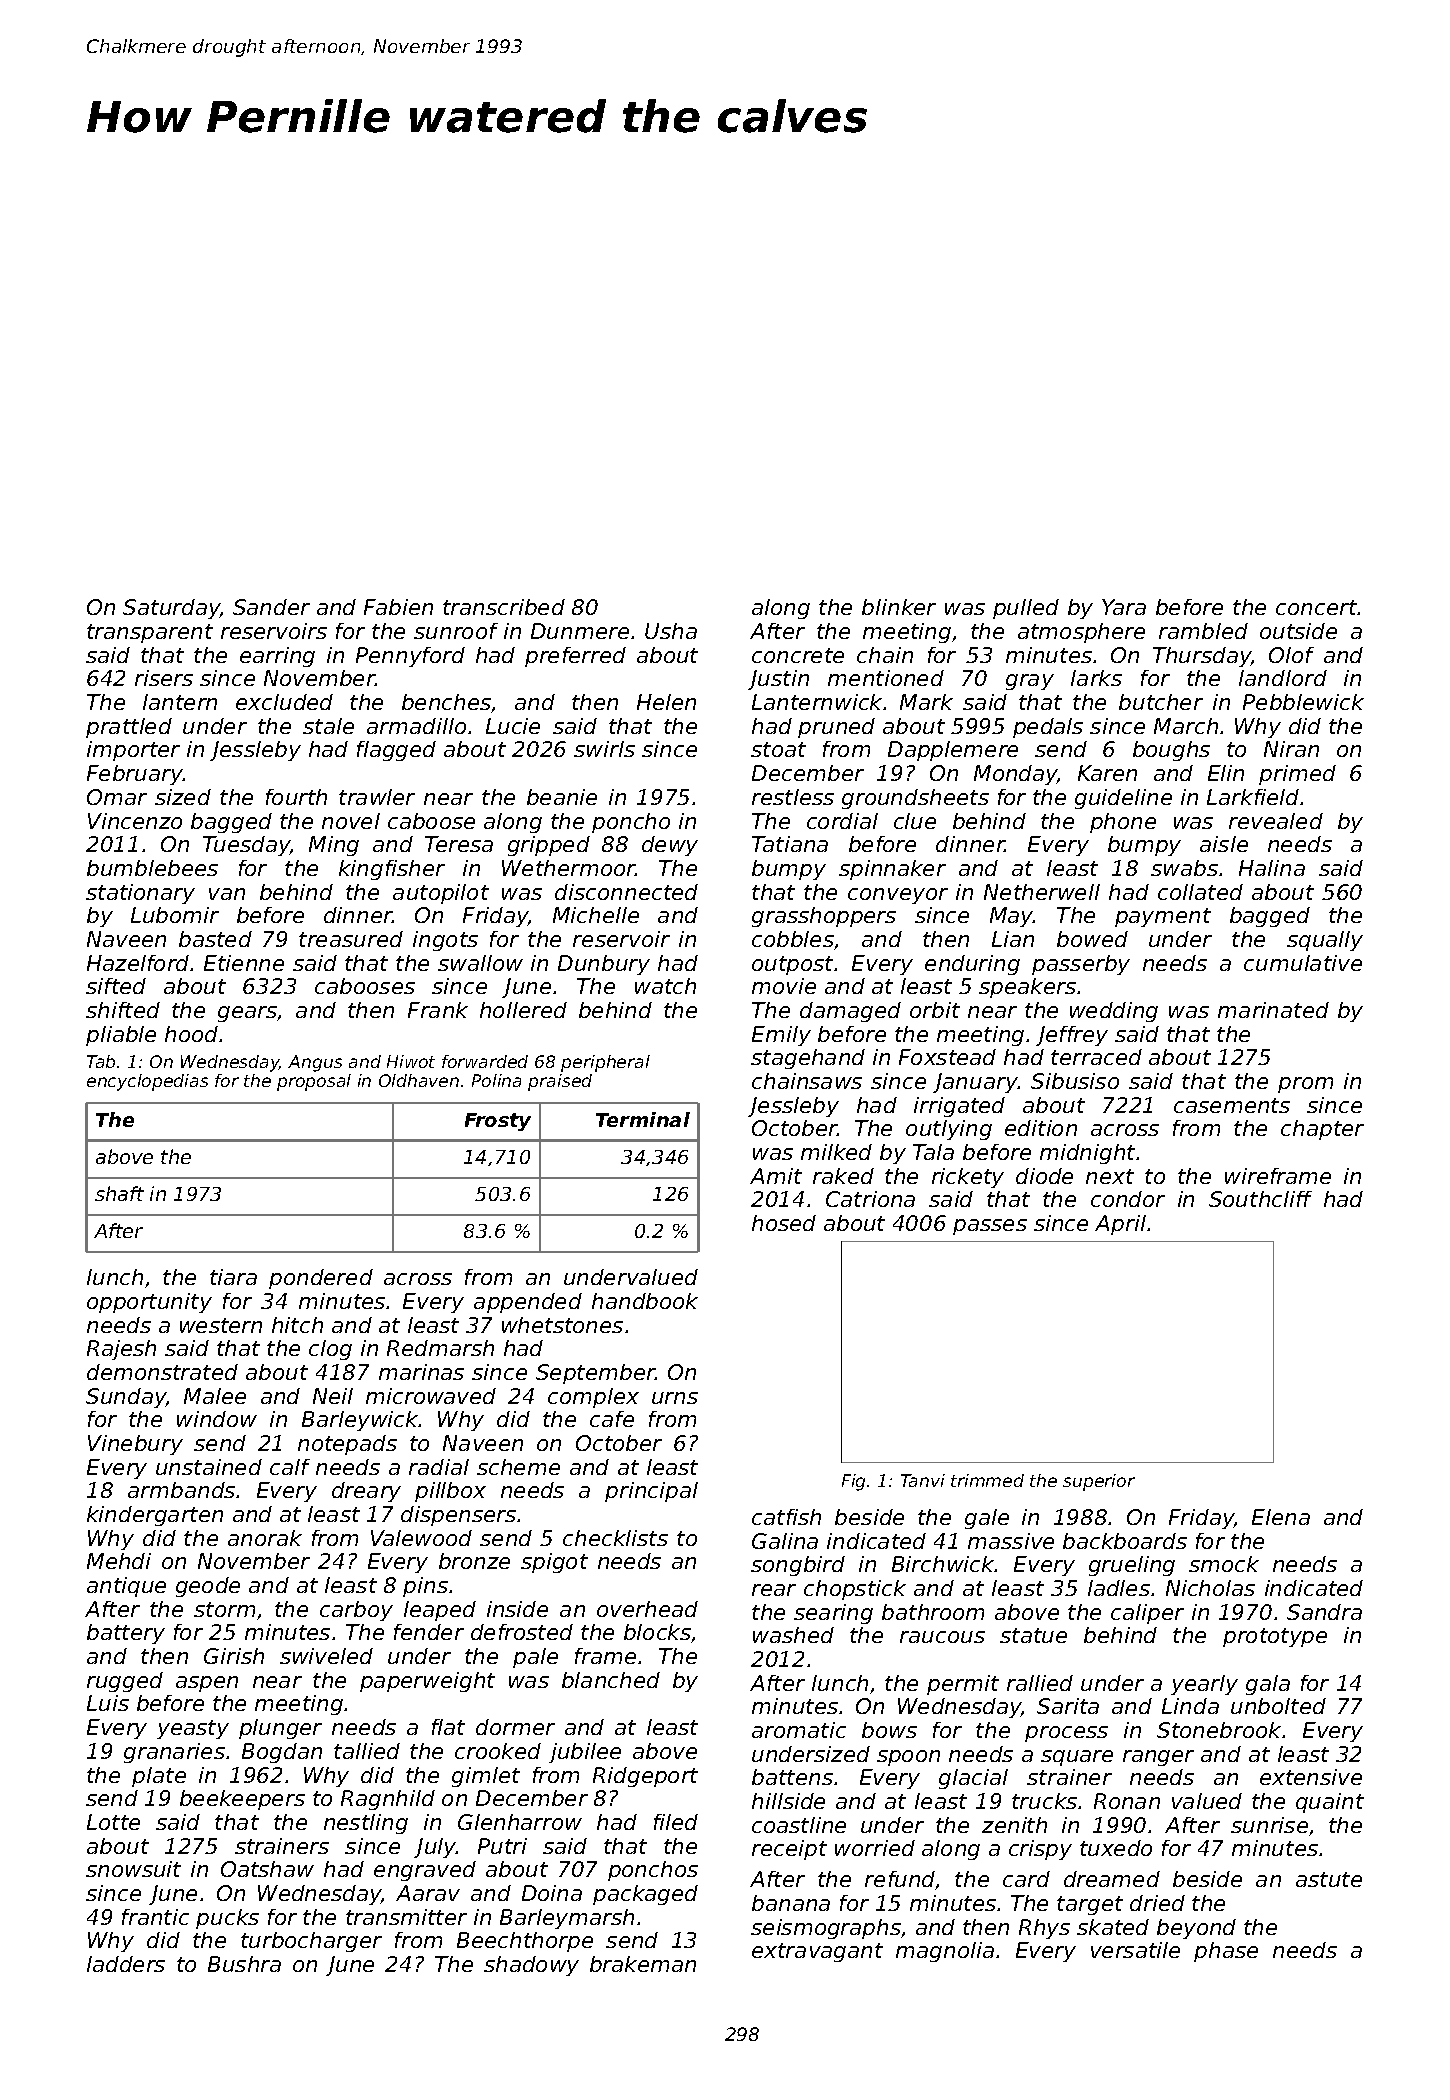 This page has width=1450, height=2100. I want to click on pondered, so click(321, 1279).
